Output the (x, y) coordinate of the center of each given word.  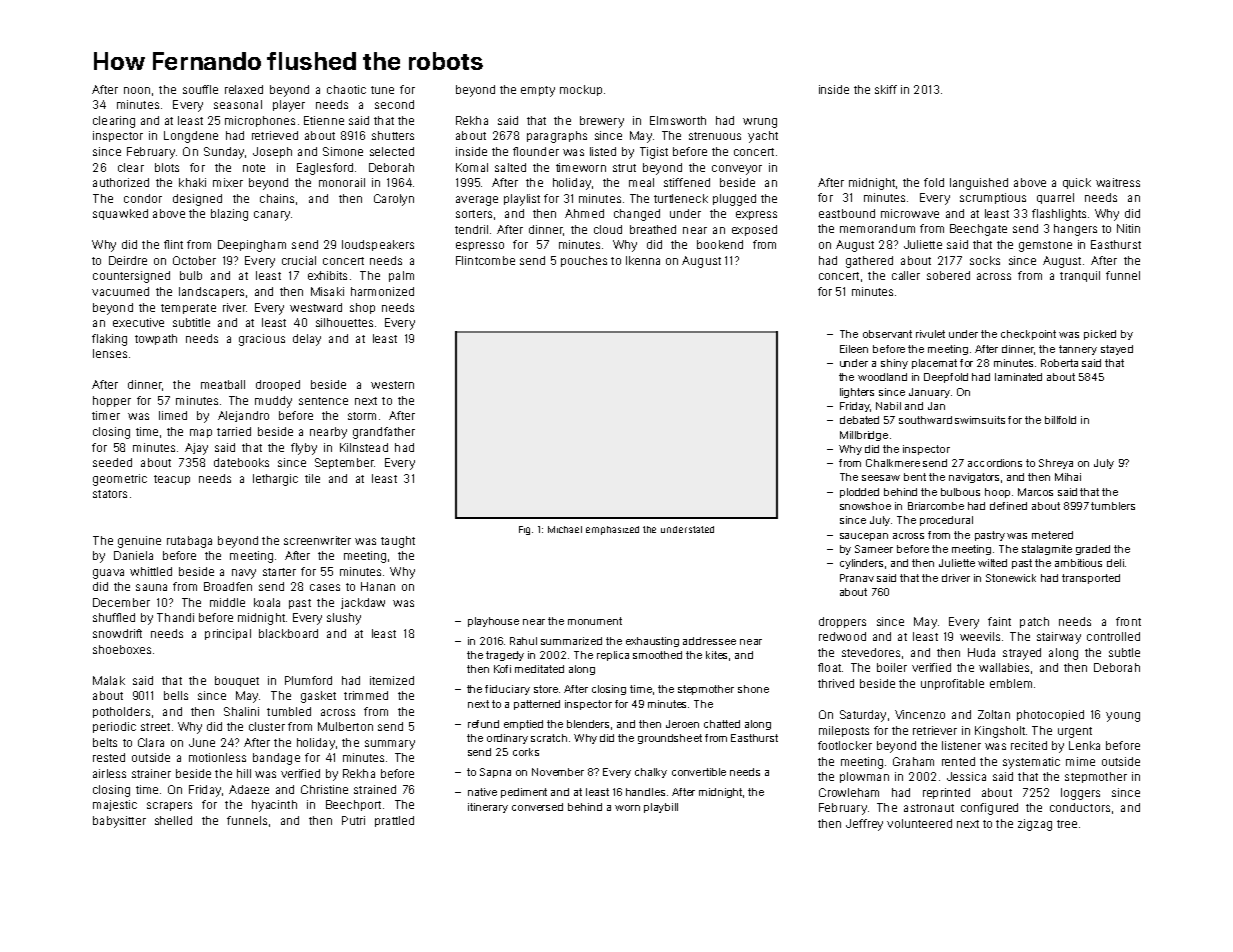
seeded (112, 462)
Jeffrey (864, 825)
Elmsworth (678, 120)
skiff (886, 89)
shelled (173, 820)
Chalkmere (893, 463)
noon (137, 90)
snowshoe (865, 506)
